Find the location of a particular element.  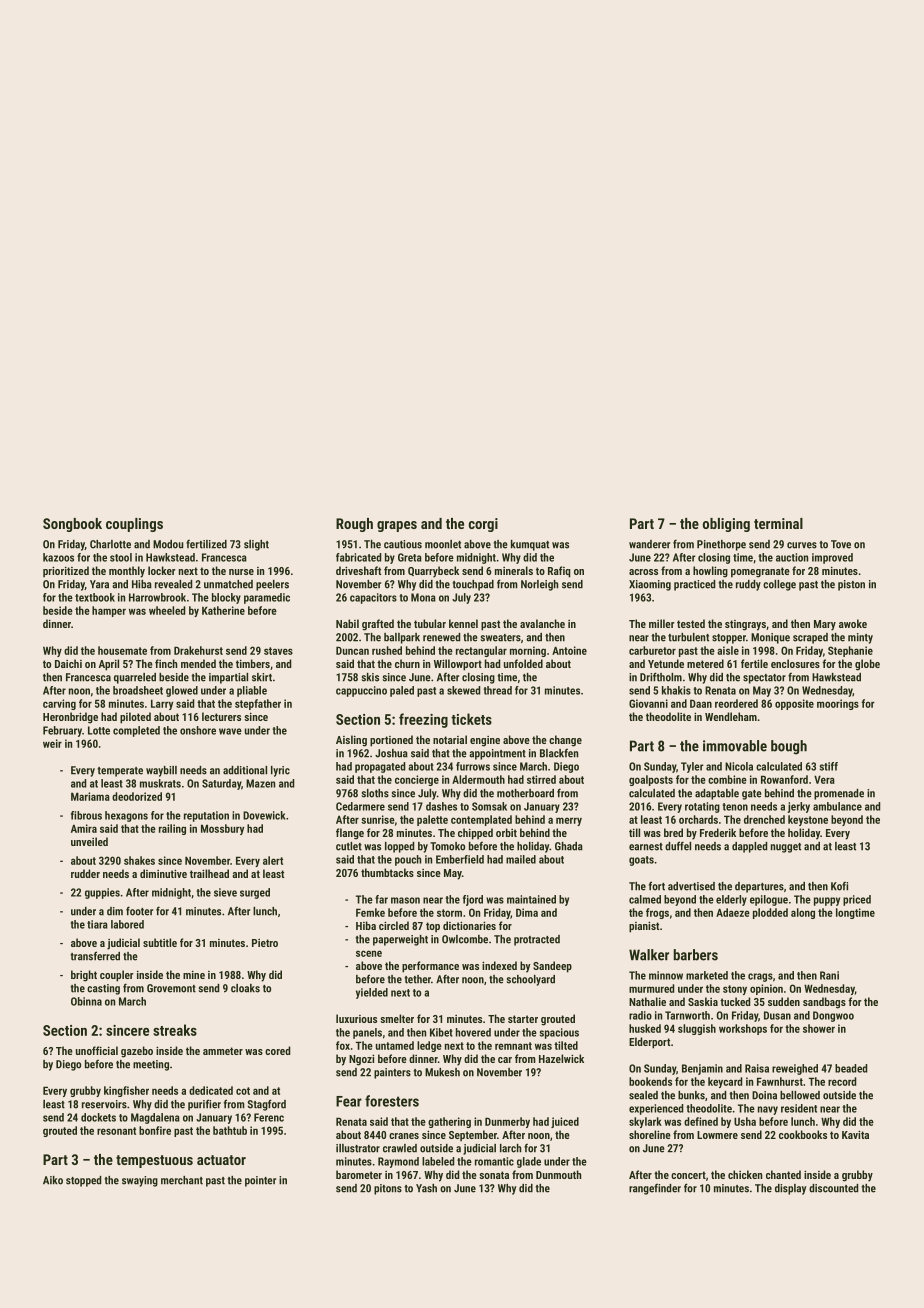

Yash is located at coordinates (426, 1188).
